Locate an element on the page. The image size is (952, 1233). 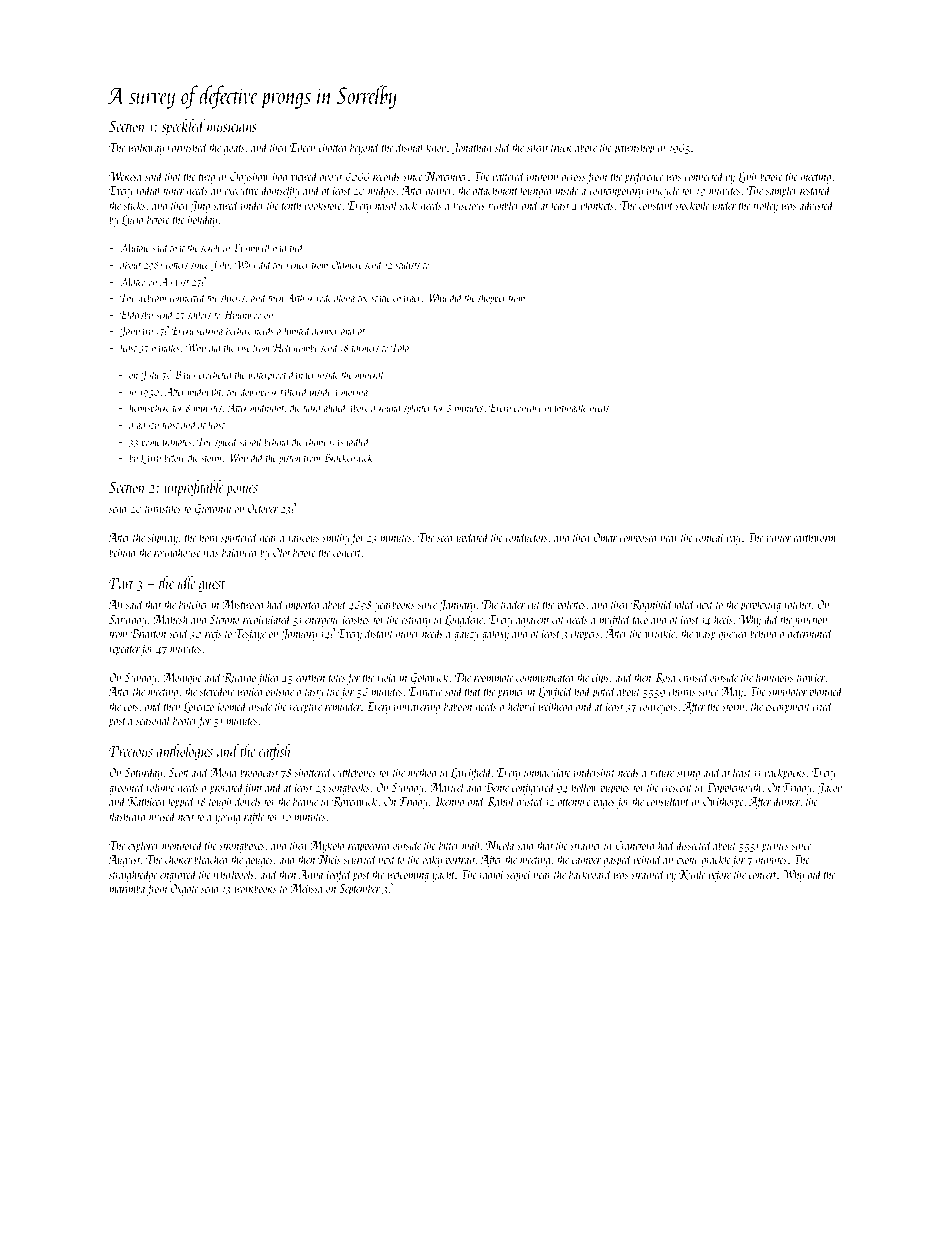
reefs is located at coordinates (213, 634).
